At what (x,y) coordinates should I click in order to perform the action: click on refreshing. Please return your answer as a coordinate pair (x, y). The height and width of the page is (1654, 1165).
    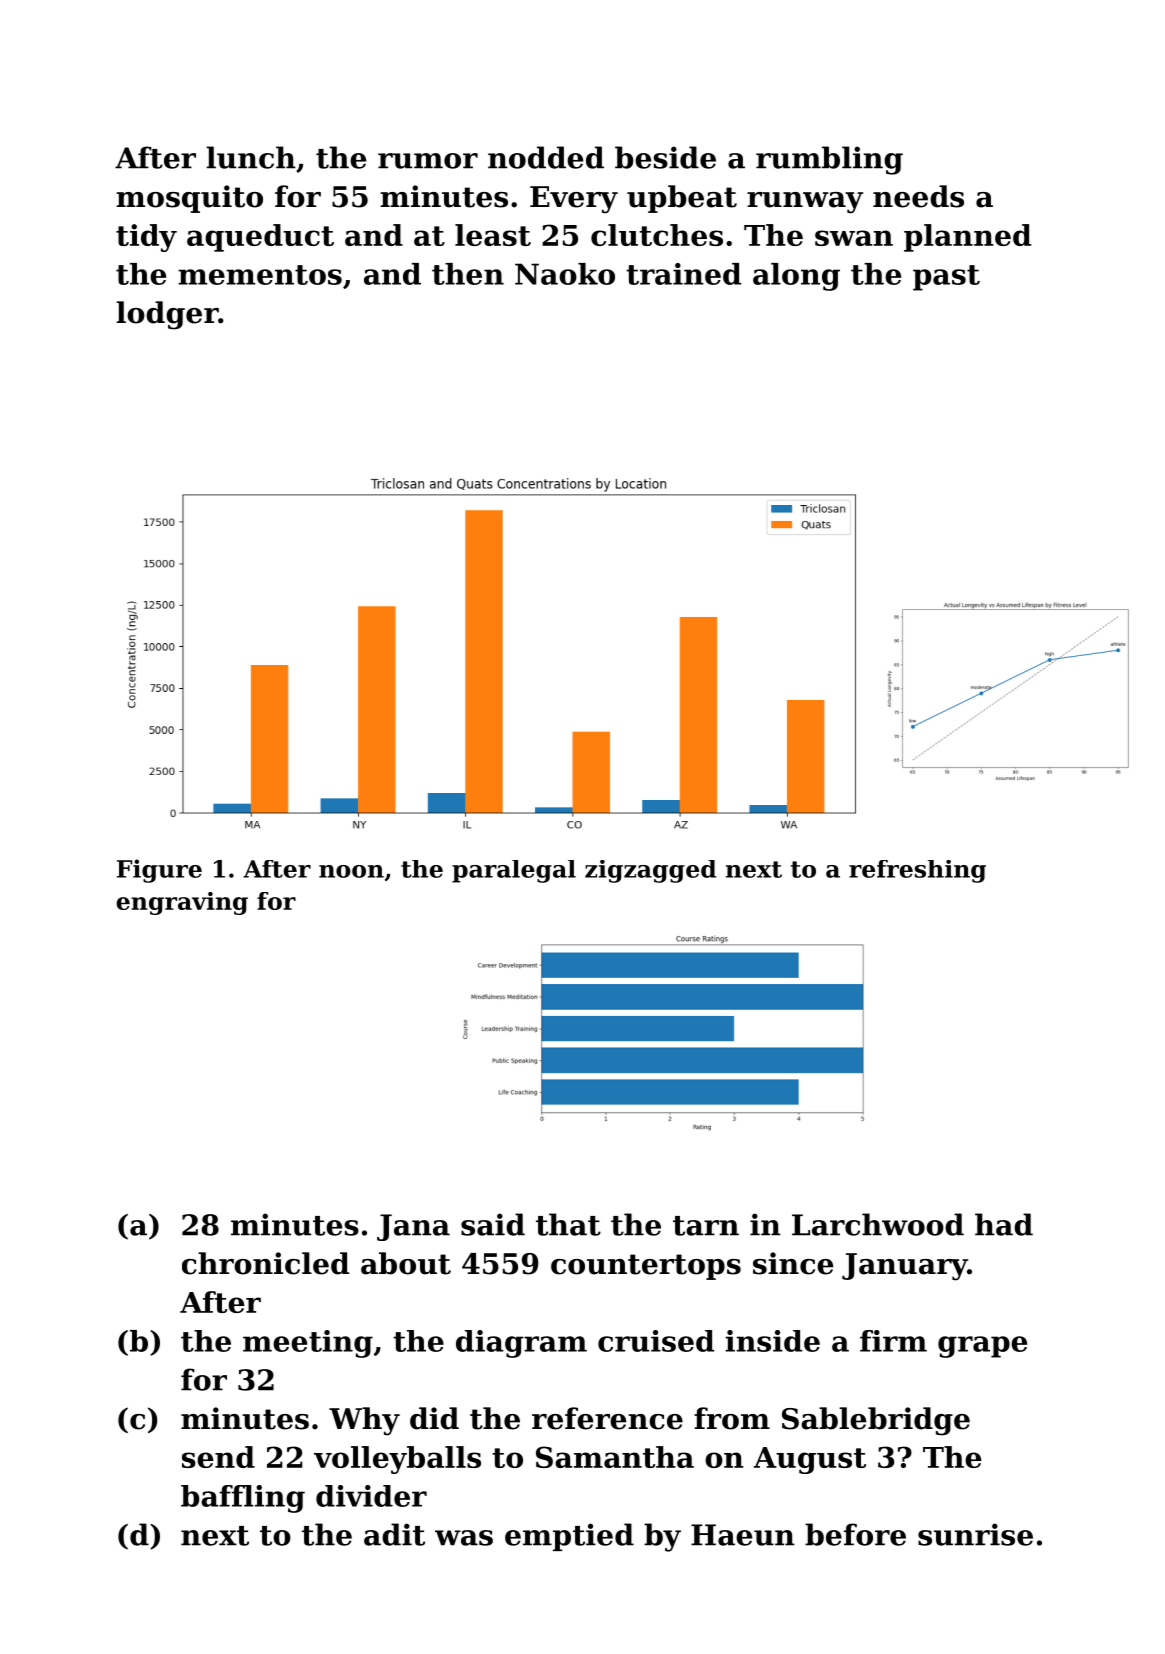
    Looking at the image, I should click on (917, 871).
